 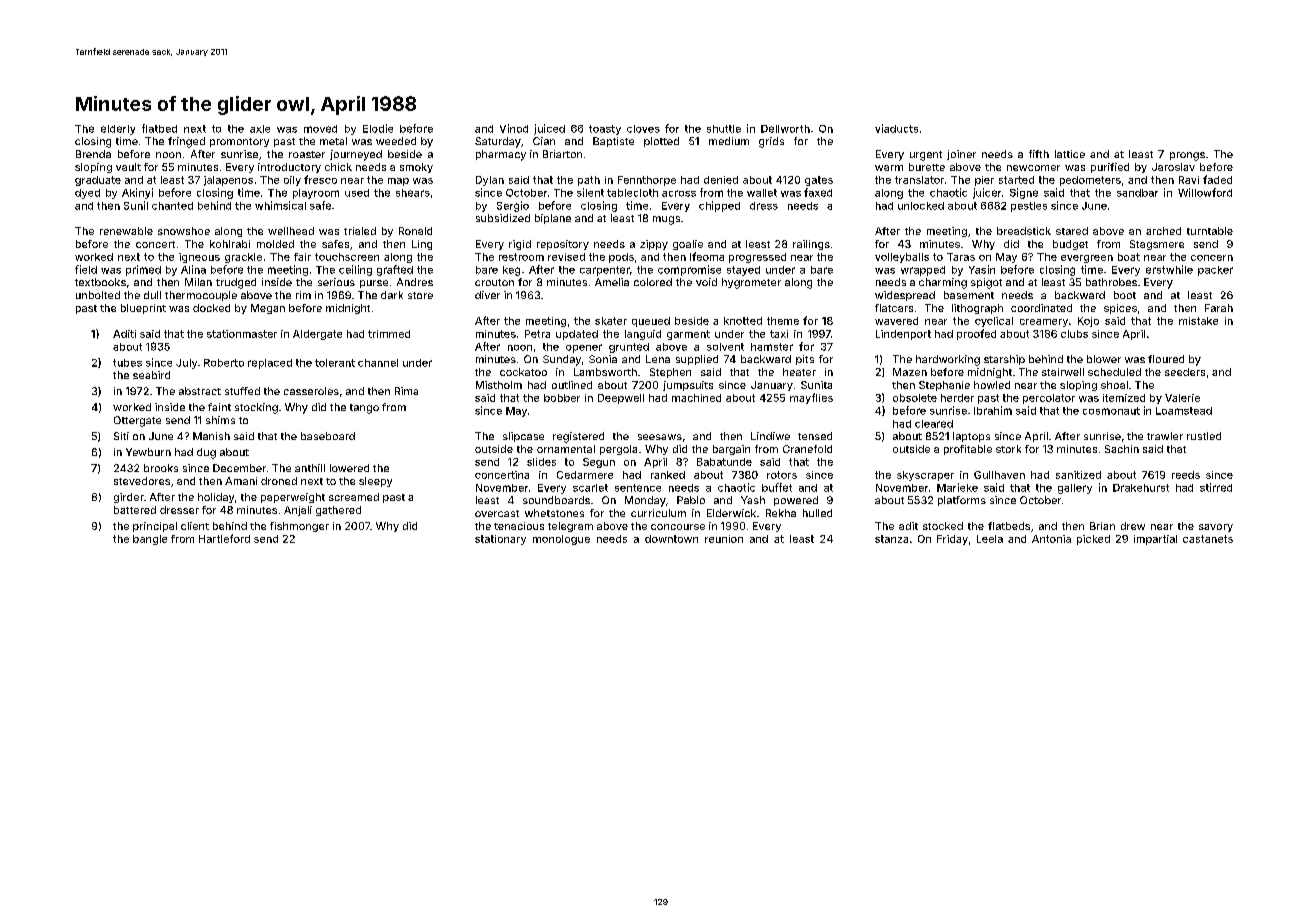 I want to click on Loamstead, so click(x=1184, y=411).
